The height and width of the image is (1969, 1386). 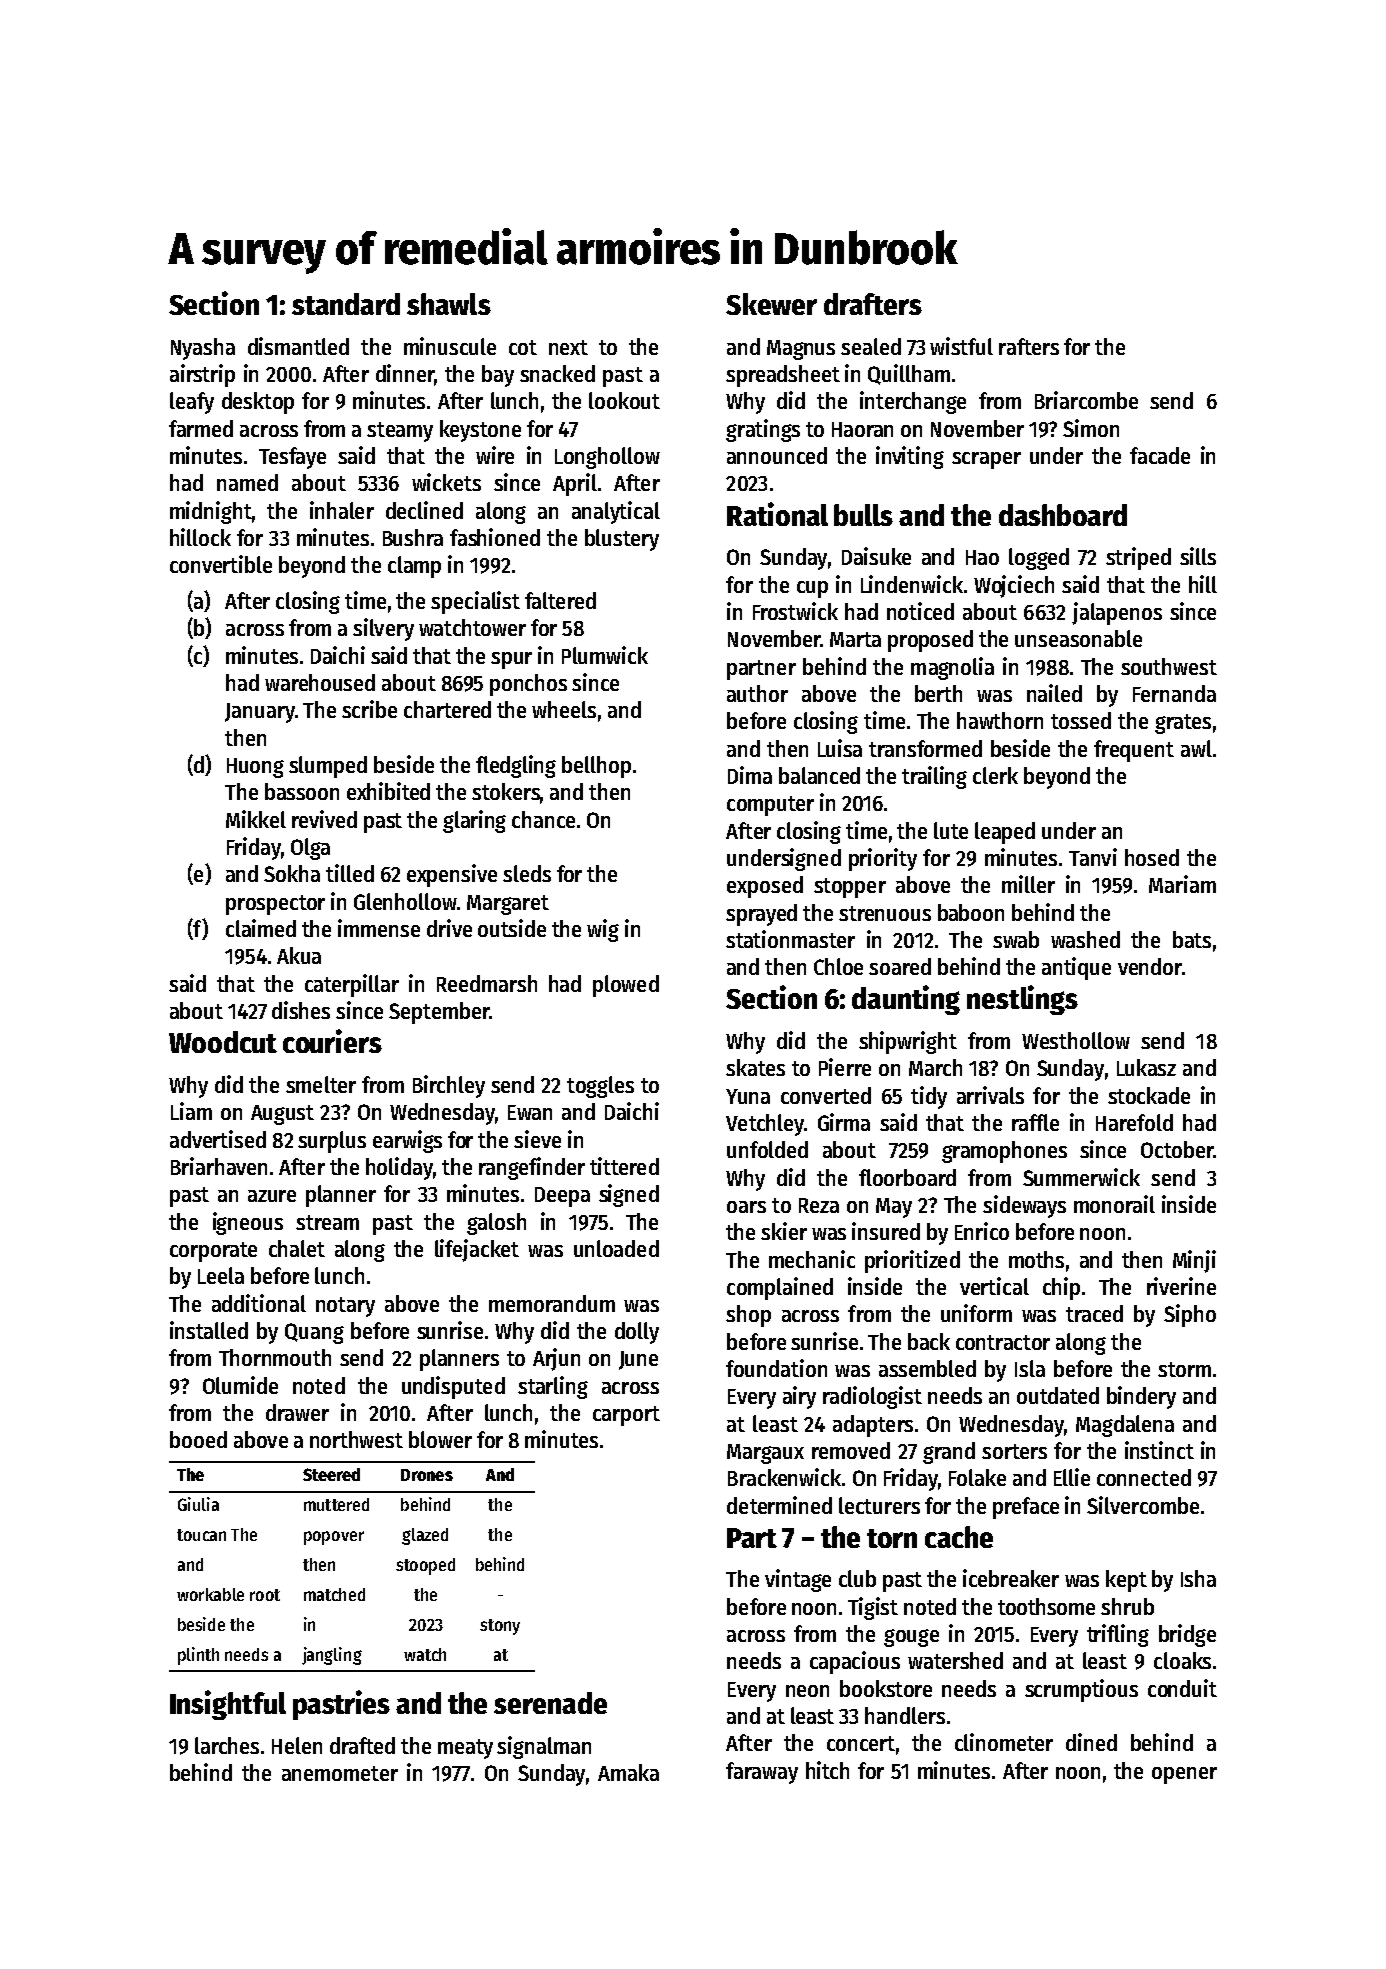 I want to click on Luisa, so click(x=840, y=748).
